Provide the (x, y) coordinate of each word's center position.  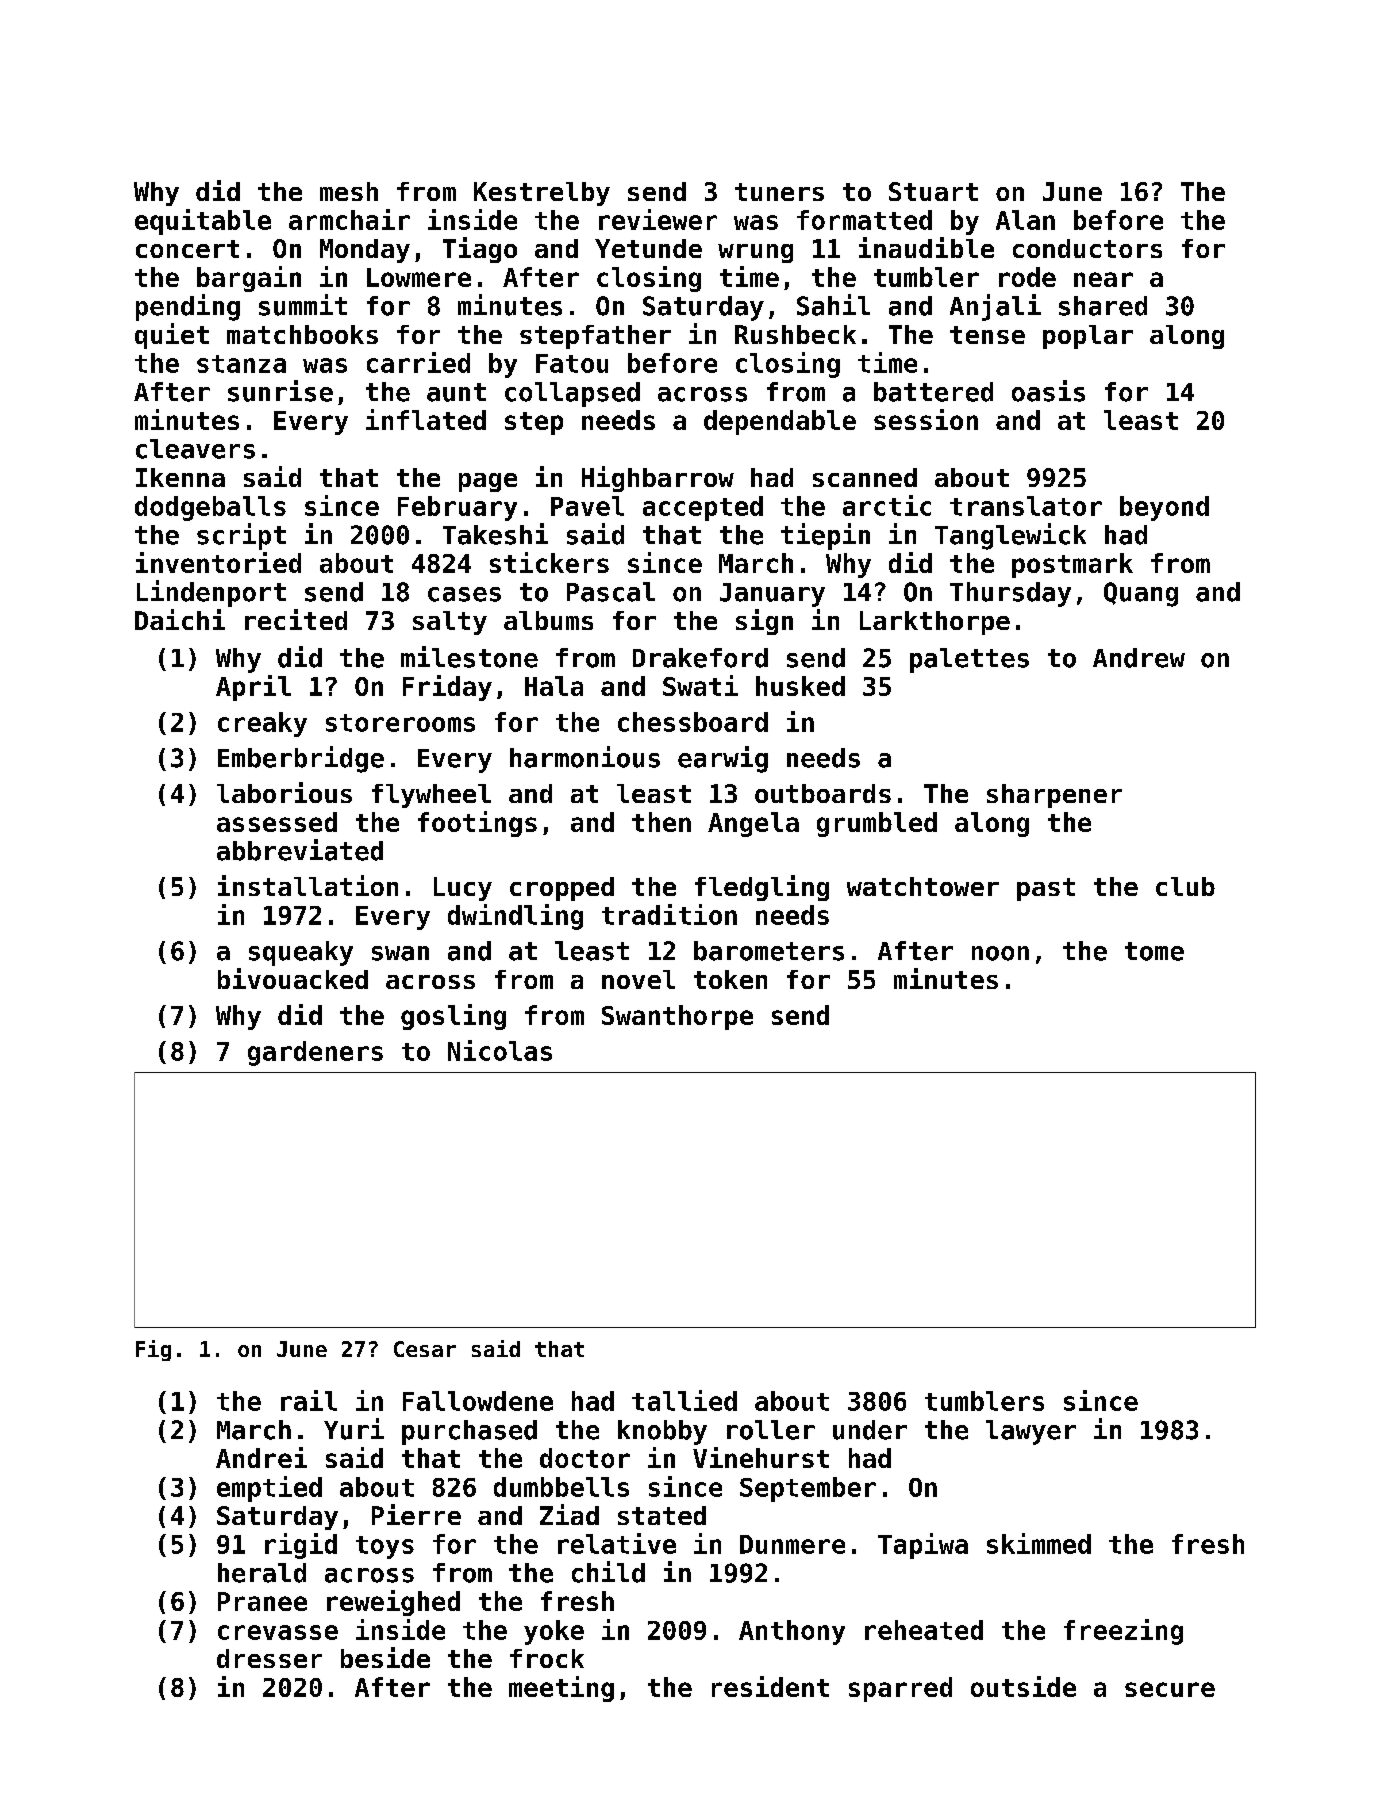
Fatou (572, 363)
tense (987, 335)
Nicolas (500, 1050)
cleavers (195, 449)
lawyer (1031, 1432)
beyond (1164, 508)
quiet (172, 336)
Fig (153, 1350)
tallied (684, 1400)
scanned (865, 477)
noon (1000, 953)
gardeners (315, 1053)
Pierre (416, 1514)
